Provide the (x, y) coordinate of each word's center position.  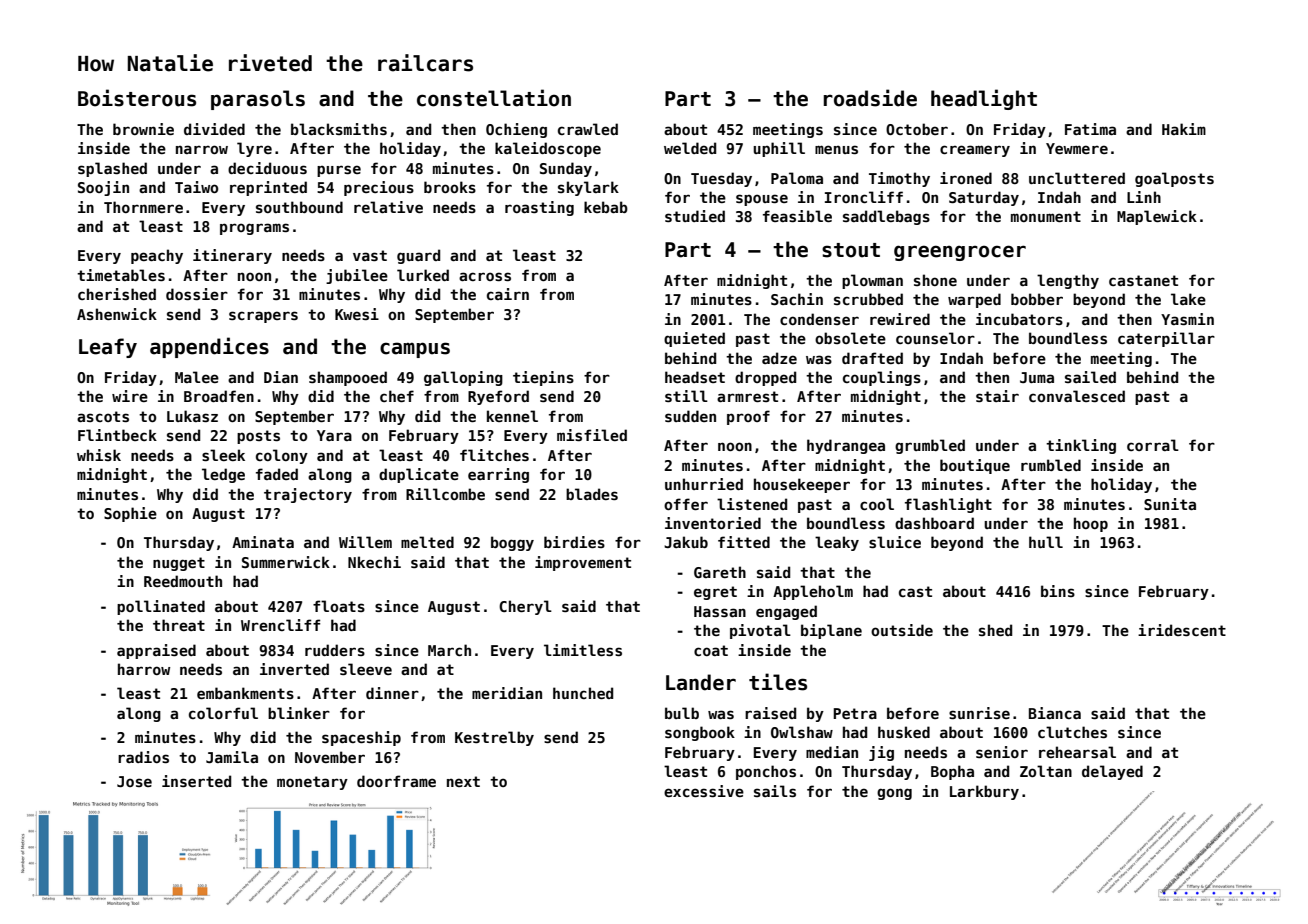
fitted (744, 542)
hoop (1091, 524)
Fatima (1090, 129)
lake (1188, 299)
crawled (588, 129)
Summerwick (286, 562)
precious (379, 188)
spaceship (361, 738)
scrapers (263, 317)
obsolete (850, 338)
